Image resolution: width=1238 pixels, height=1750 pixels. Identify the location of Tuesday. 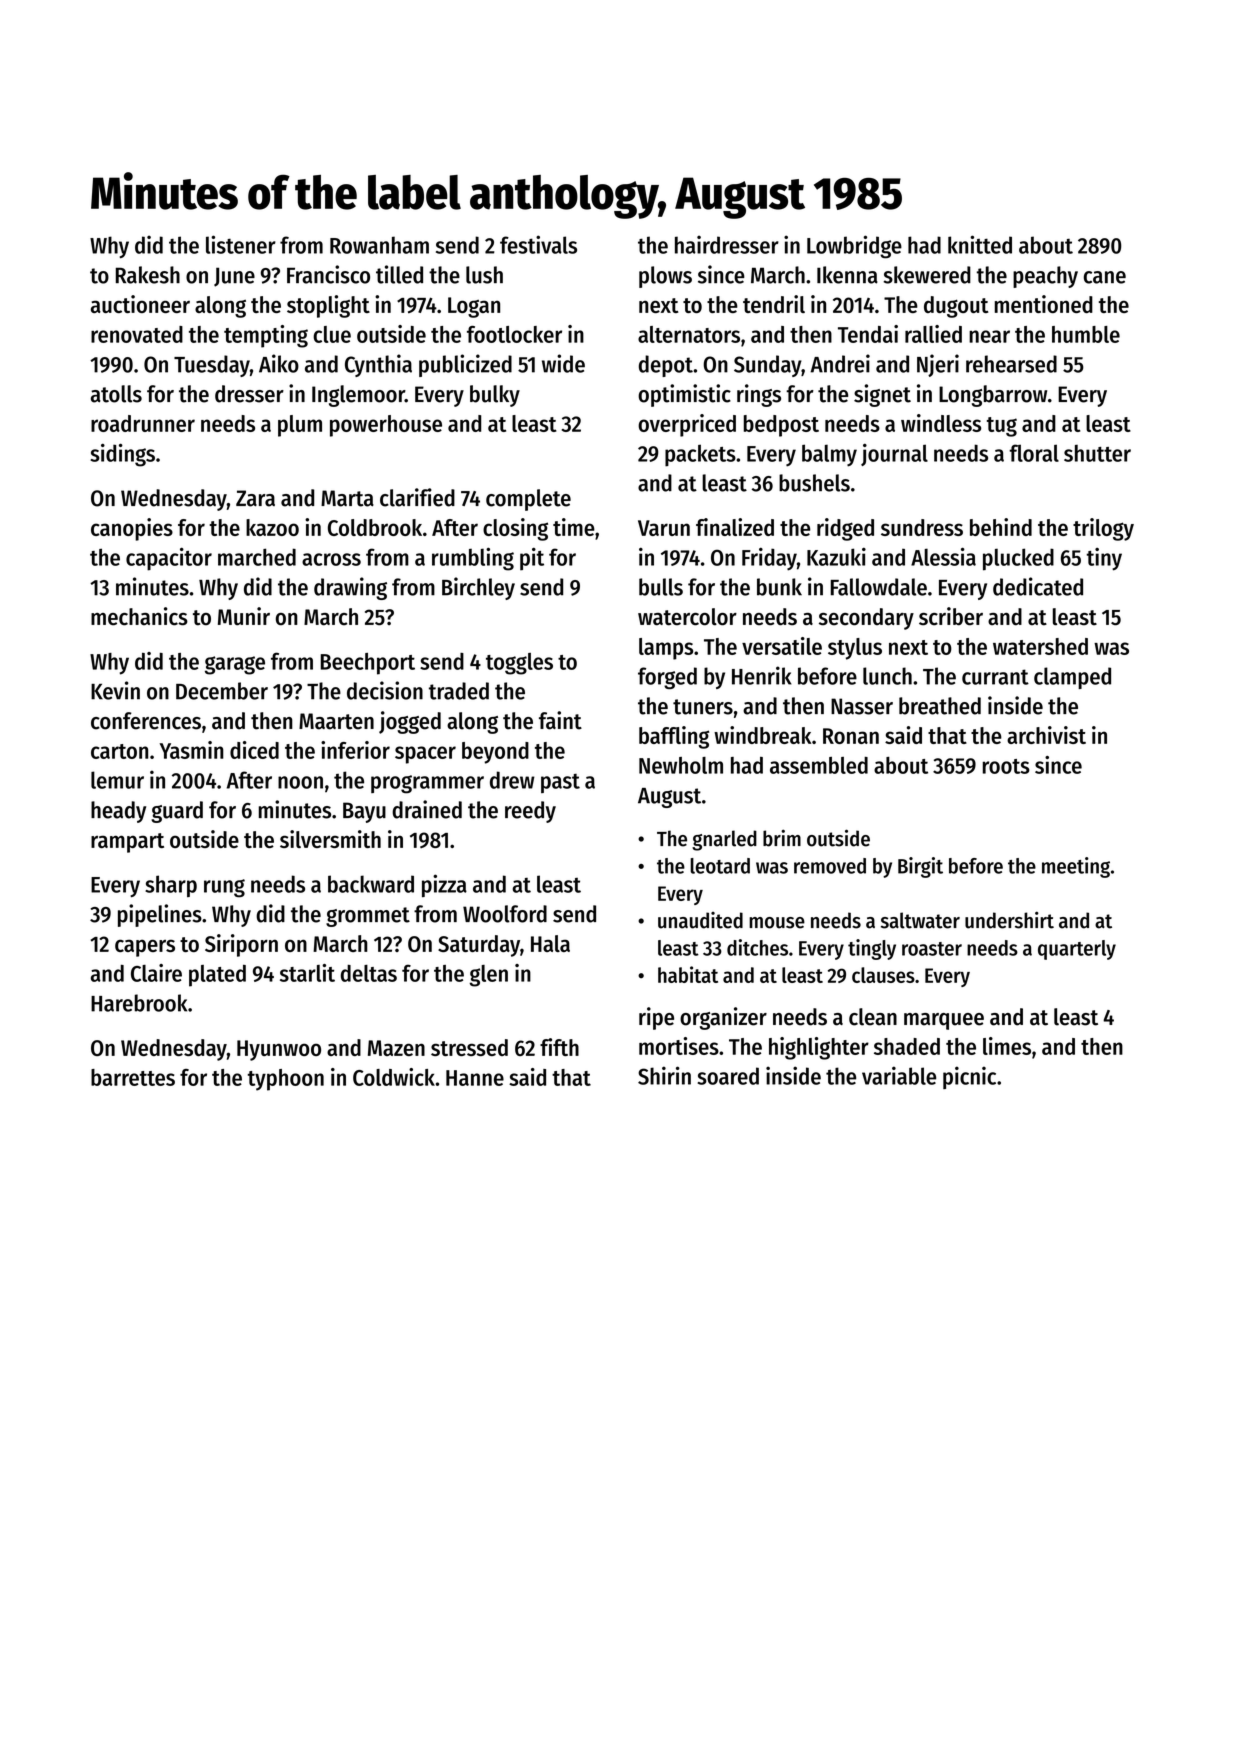
(212, 366).
